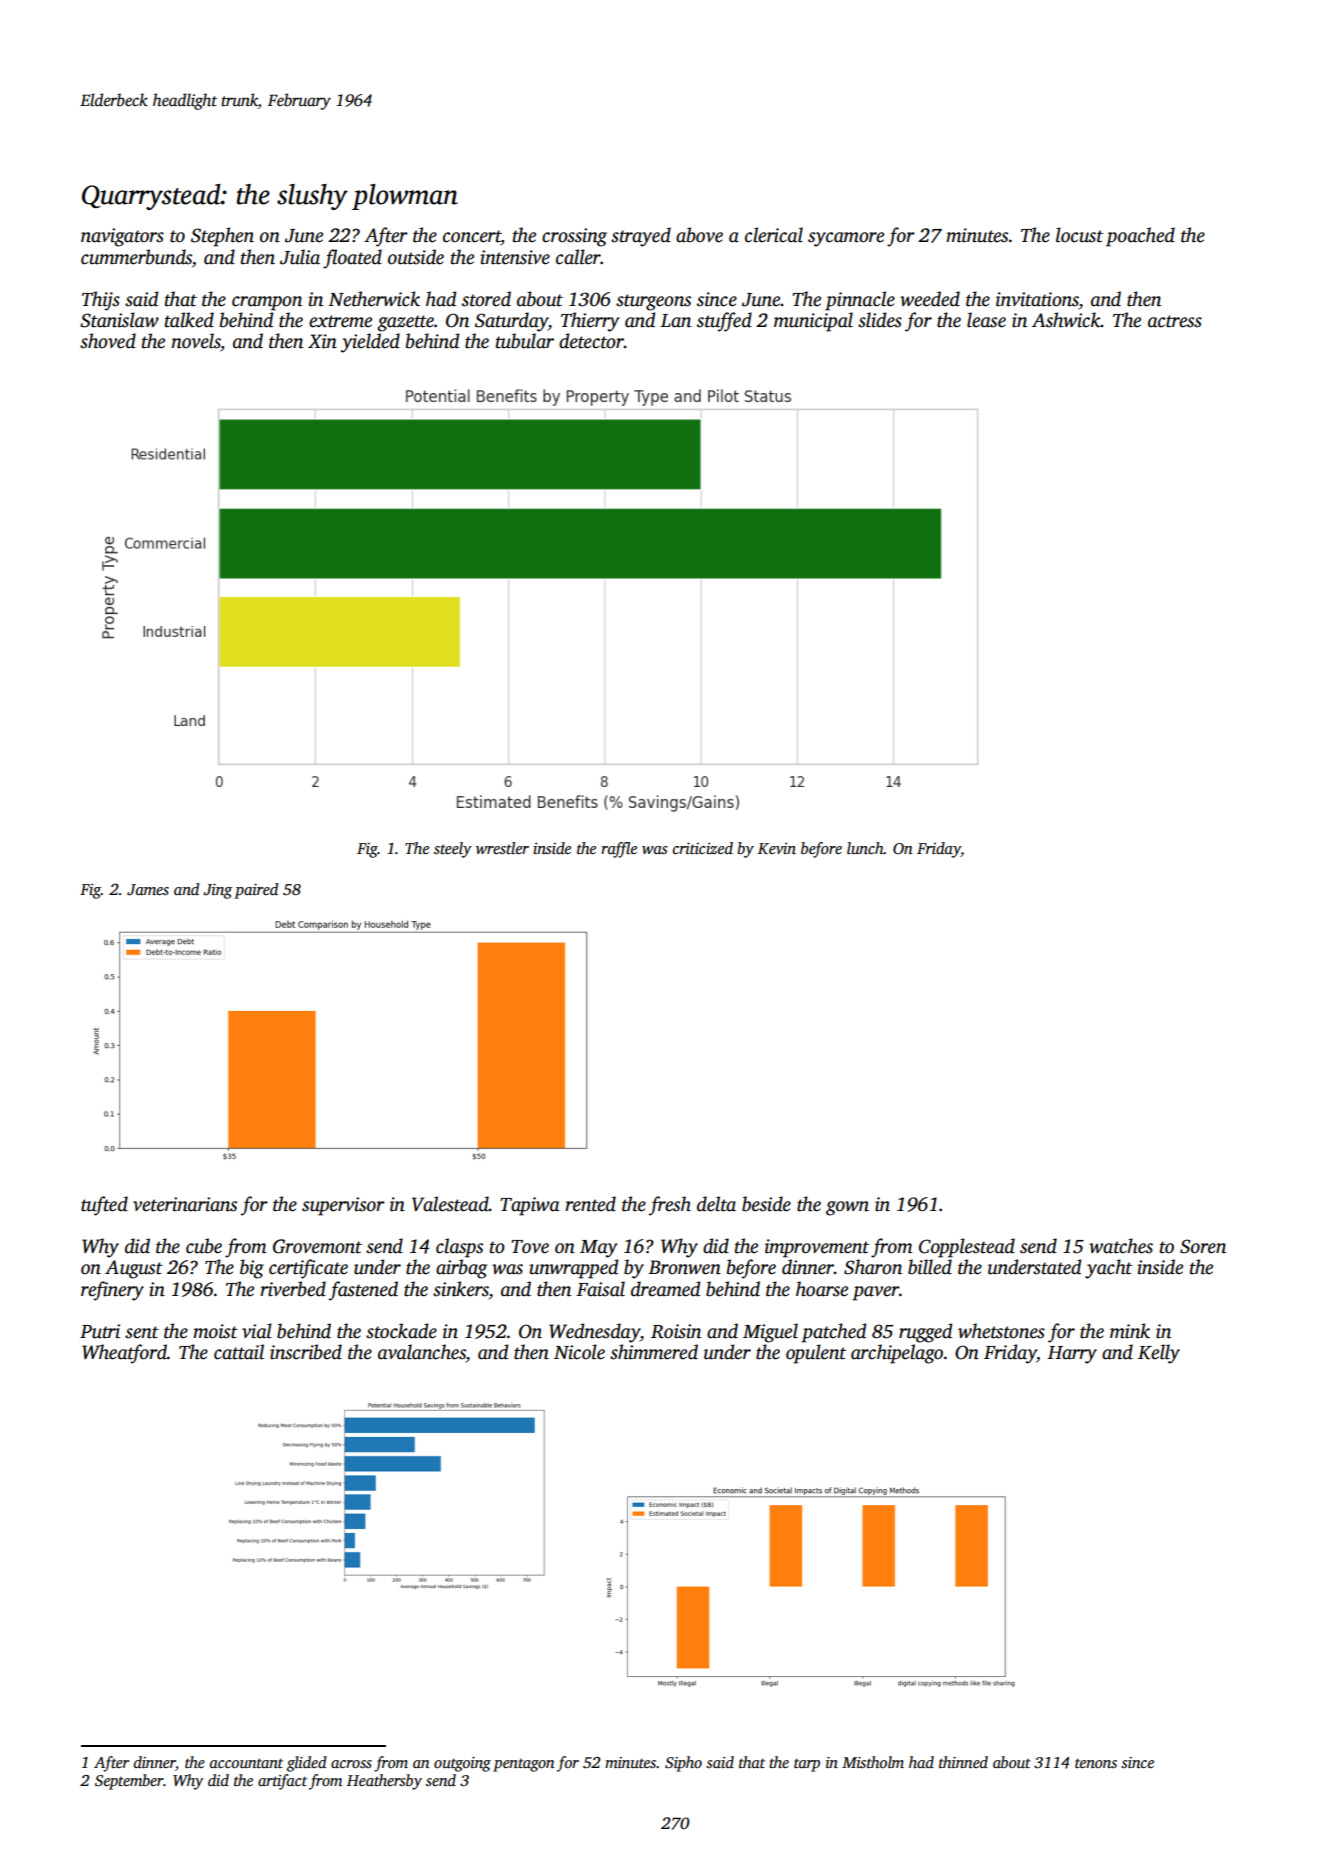  I want to click on criticized, so click(703, 848).
